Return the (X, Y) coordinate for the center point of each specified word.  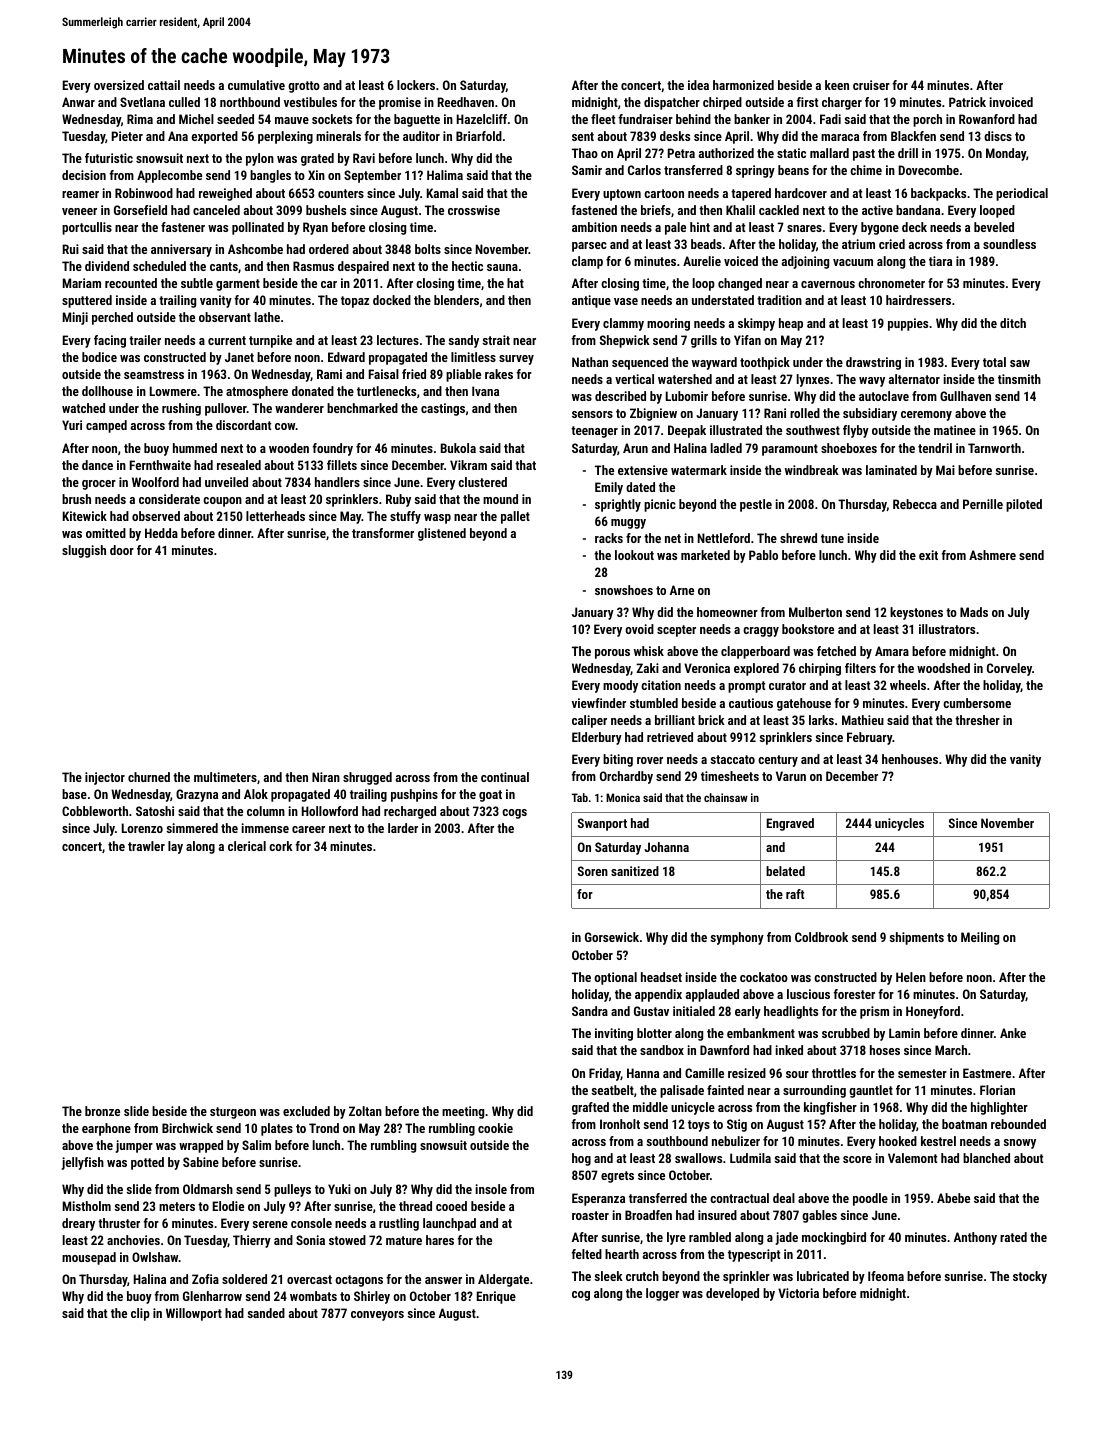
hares (440, 1240)
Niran (326, 777)
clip (140, 1314)
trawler (146, 846)
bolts (428, 249)
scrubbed (846, 1033)
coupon (222, 502)
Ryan (315, 228)
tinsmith (1019, 379)
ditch (1013, 323)
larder (403, 828)
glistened (442, 534)
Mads (974, 612)
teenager (594, 432)
